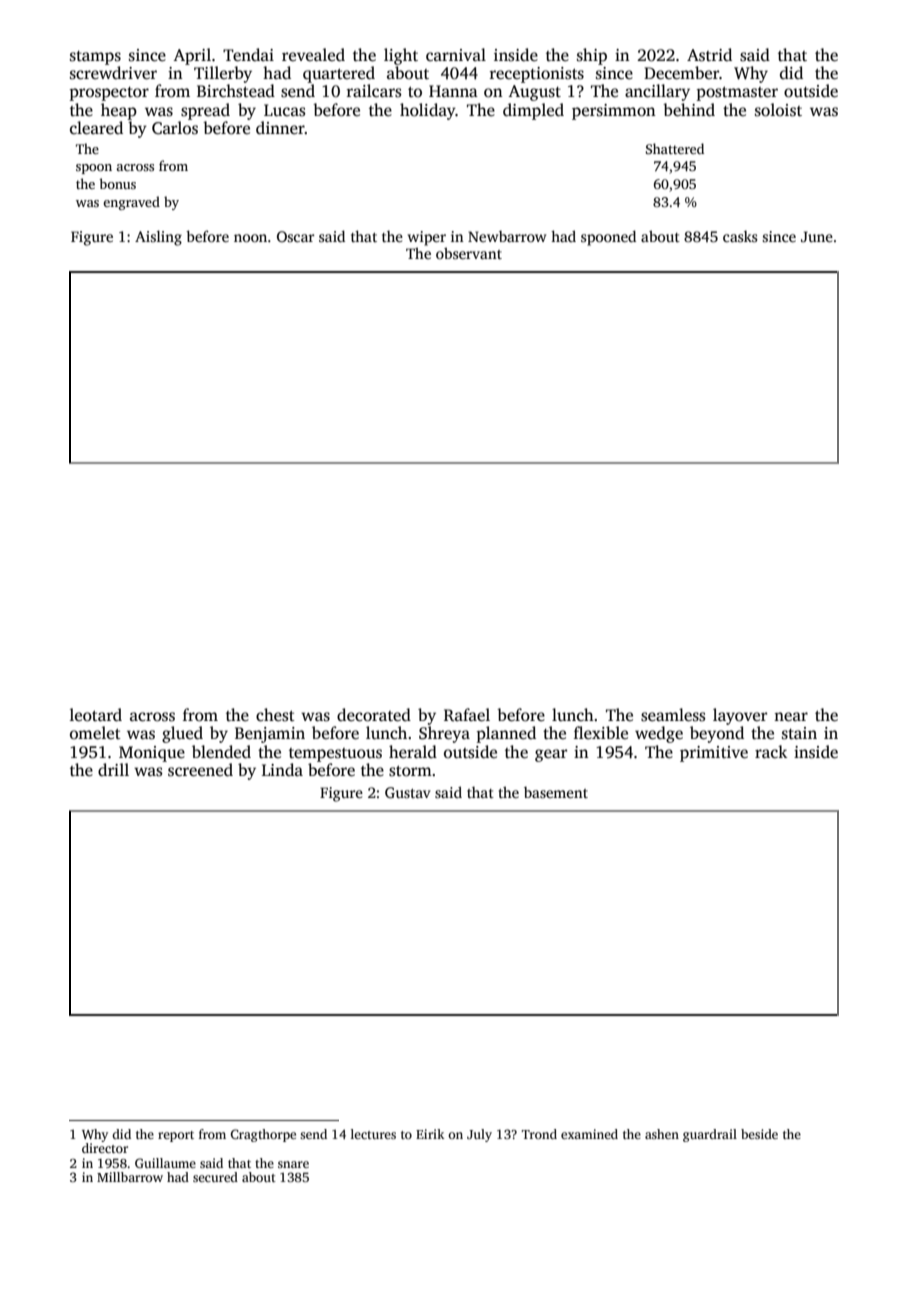  I want to click on dinner, so click(280, 128).
